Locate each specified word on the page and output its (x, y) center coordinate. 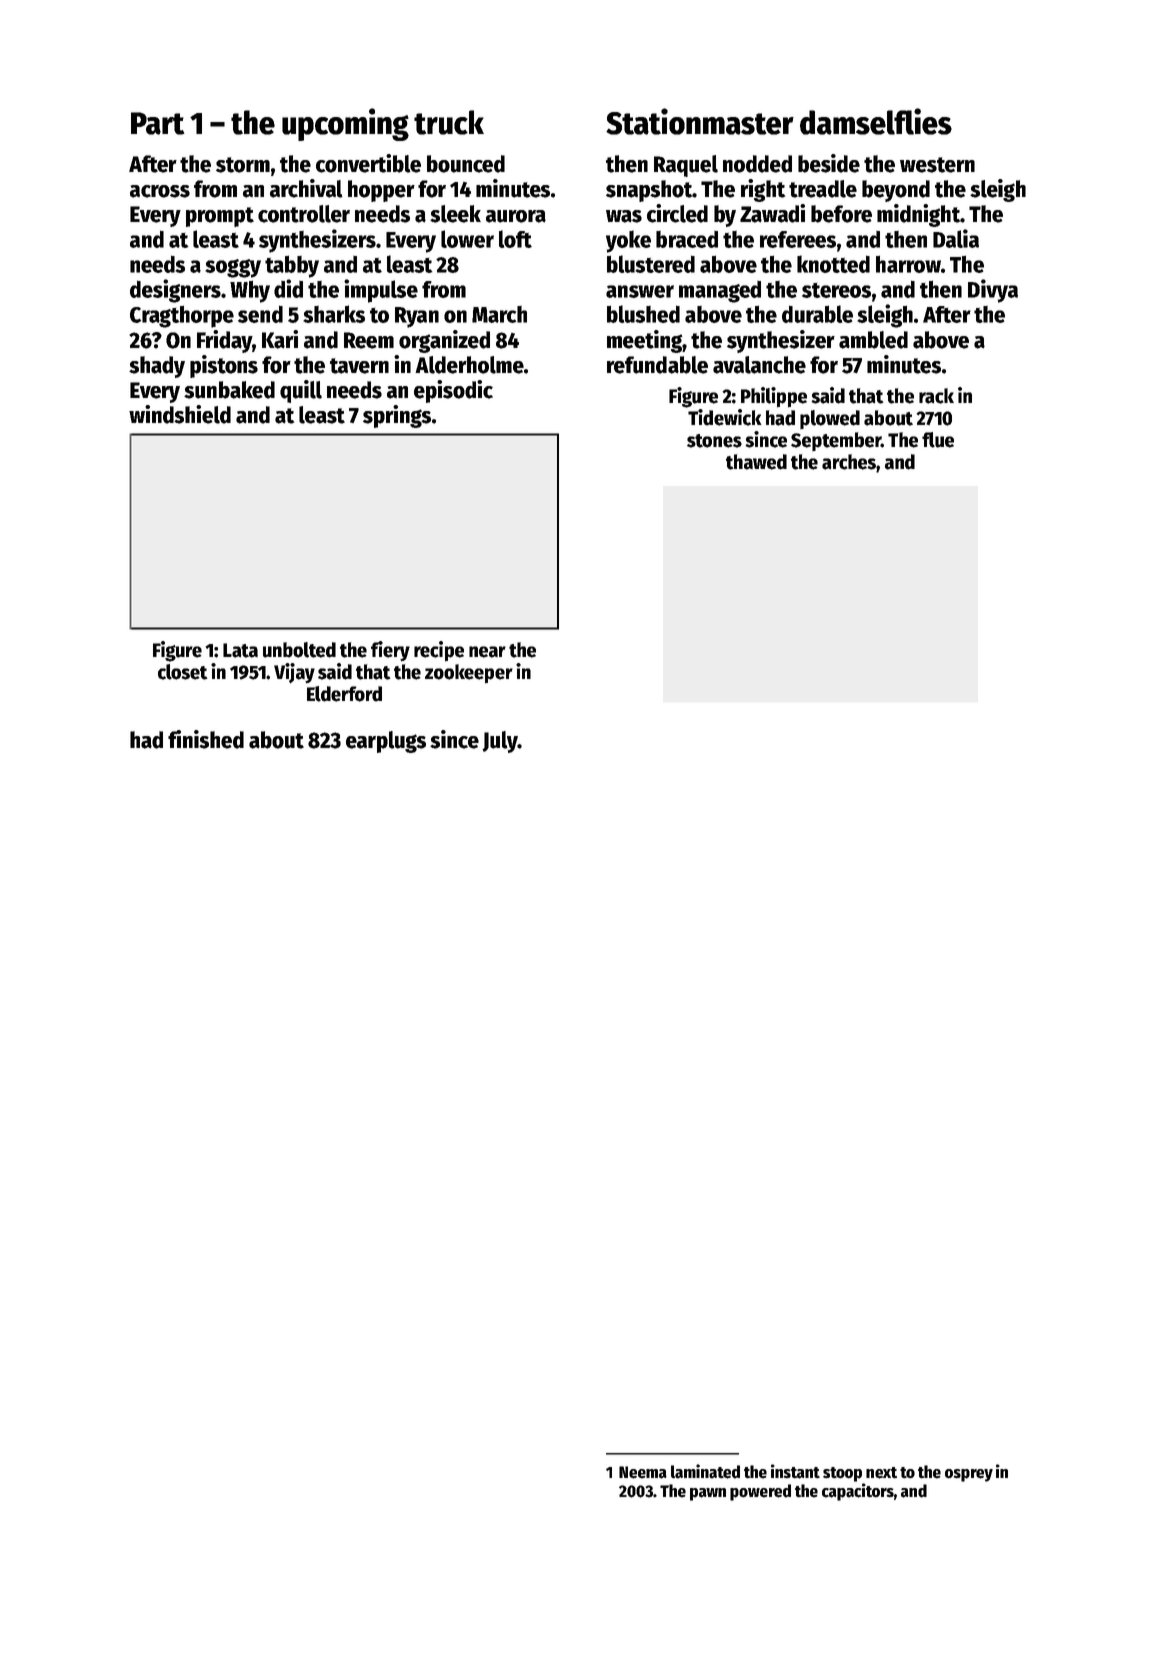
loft (515, 239)
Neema (643, 1472)
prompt (220, 217)
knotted (833, 264)
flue (938, 440)
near (487, 652)
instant (795, 1471)
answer (640, 291)
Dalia (956, 238)
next (881, 1473)
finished (206, 739)
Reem (369, 340)
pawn (708, 1494)
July (500, 742)
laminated (705, 1471)
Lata (240, 650)
